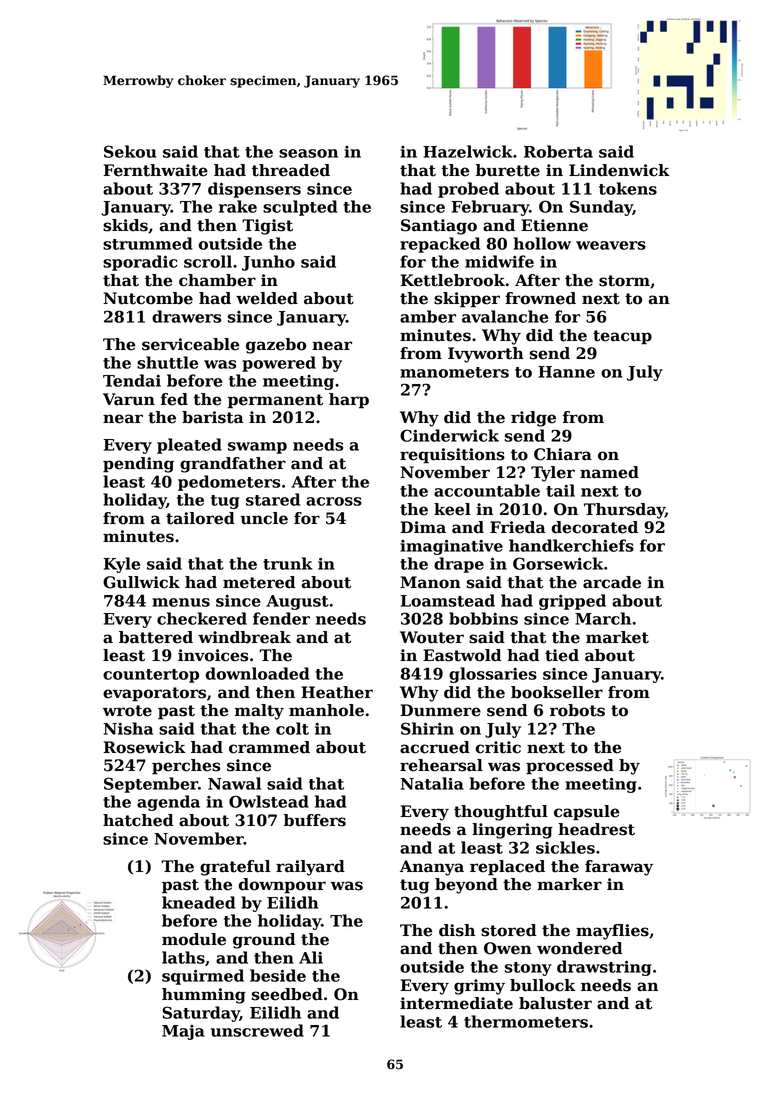  Describe the element at coordinates (432, 637) in the screenshot. I see `Wouter` at that location.
